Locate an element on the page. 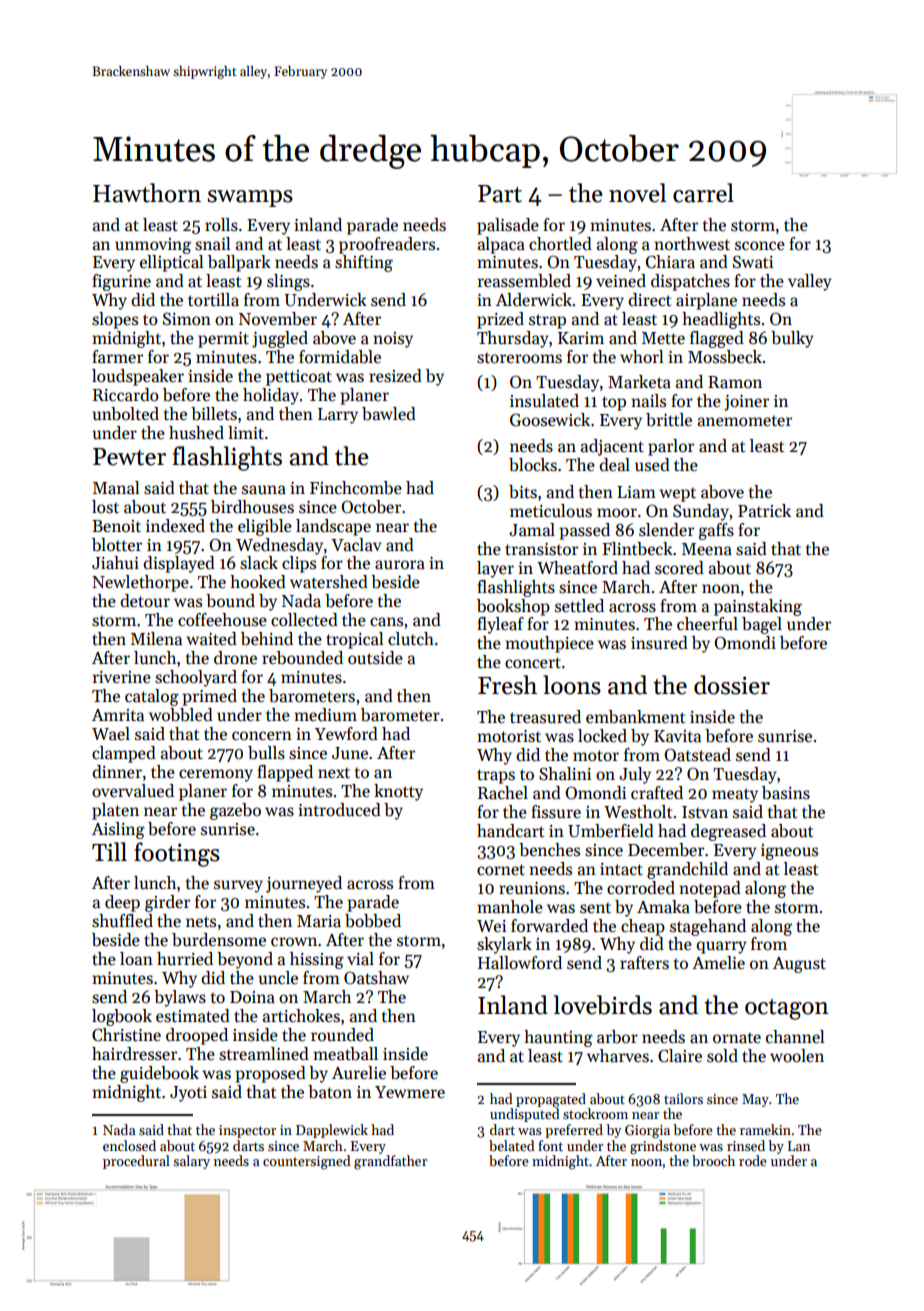 Image resolution: width=924 pixels, height=1311 pixels. limit is located at coordinates (246, 433).
